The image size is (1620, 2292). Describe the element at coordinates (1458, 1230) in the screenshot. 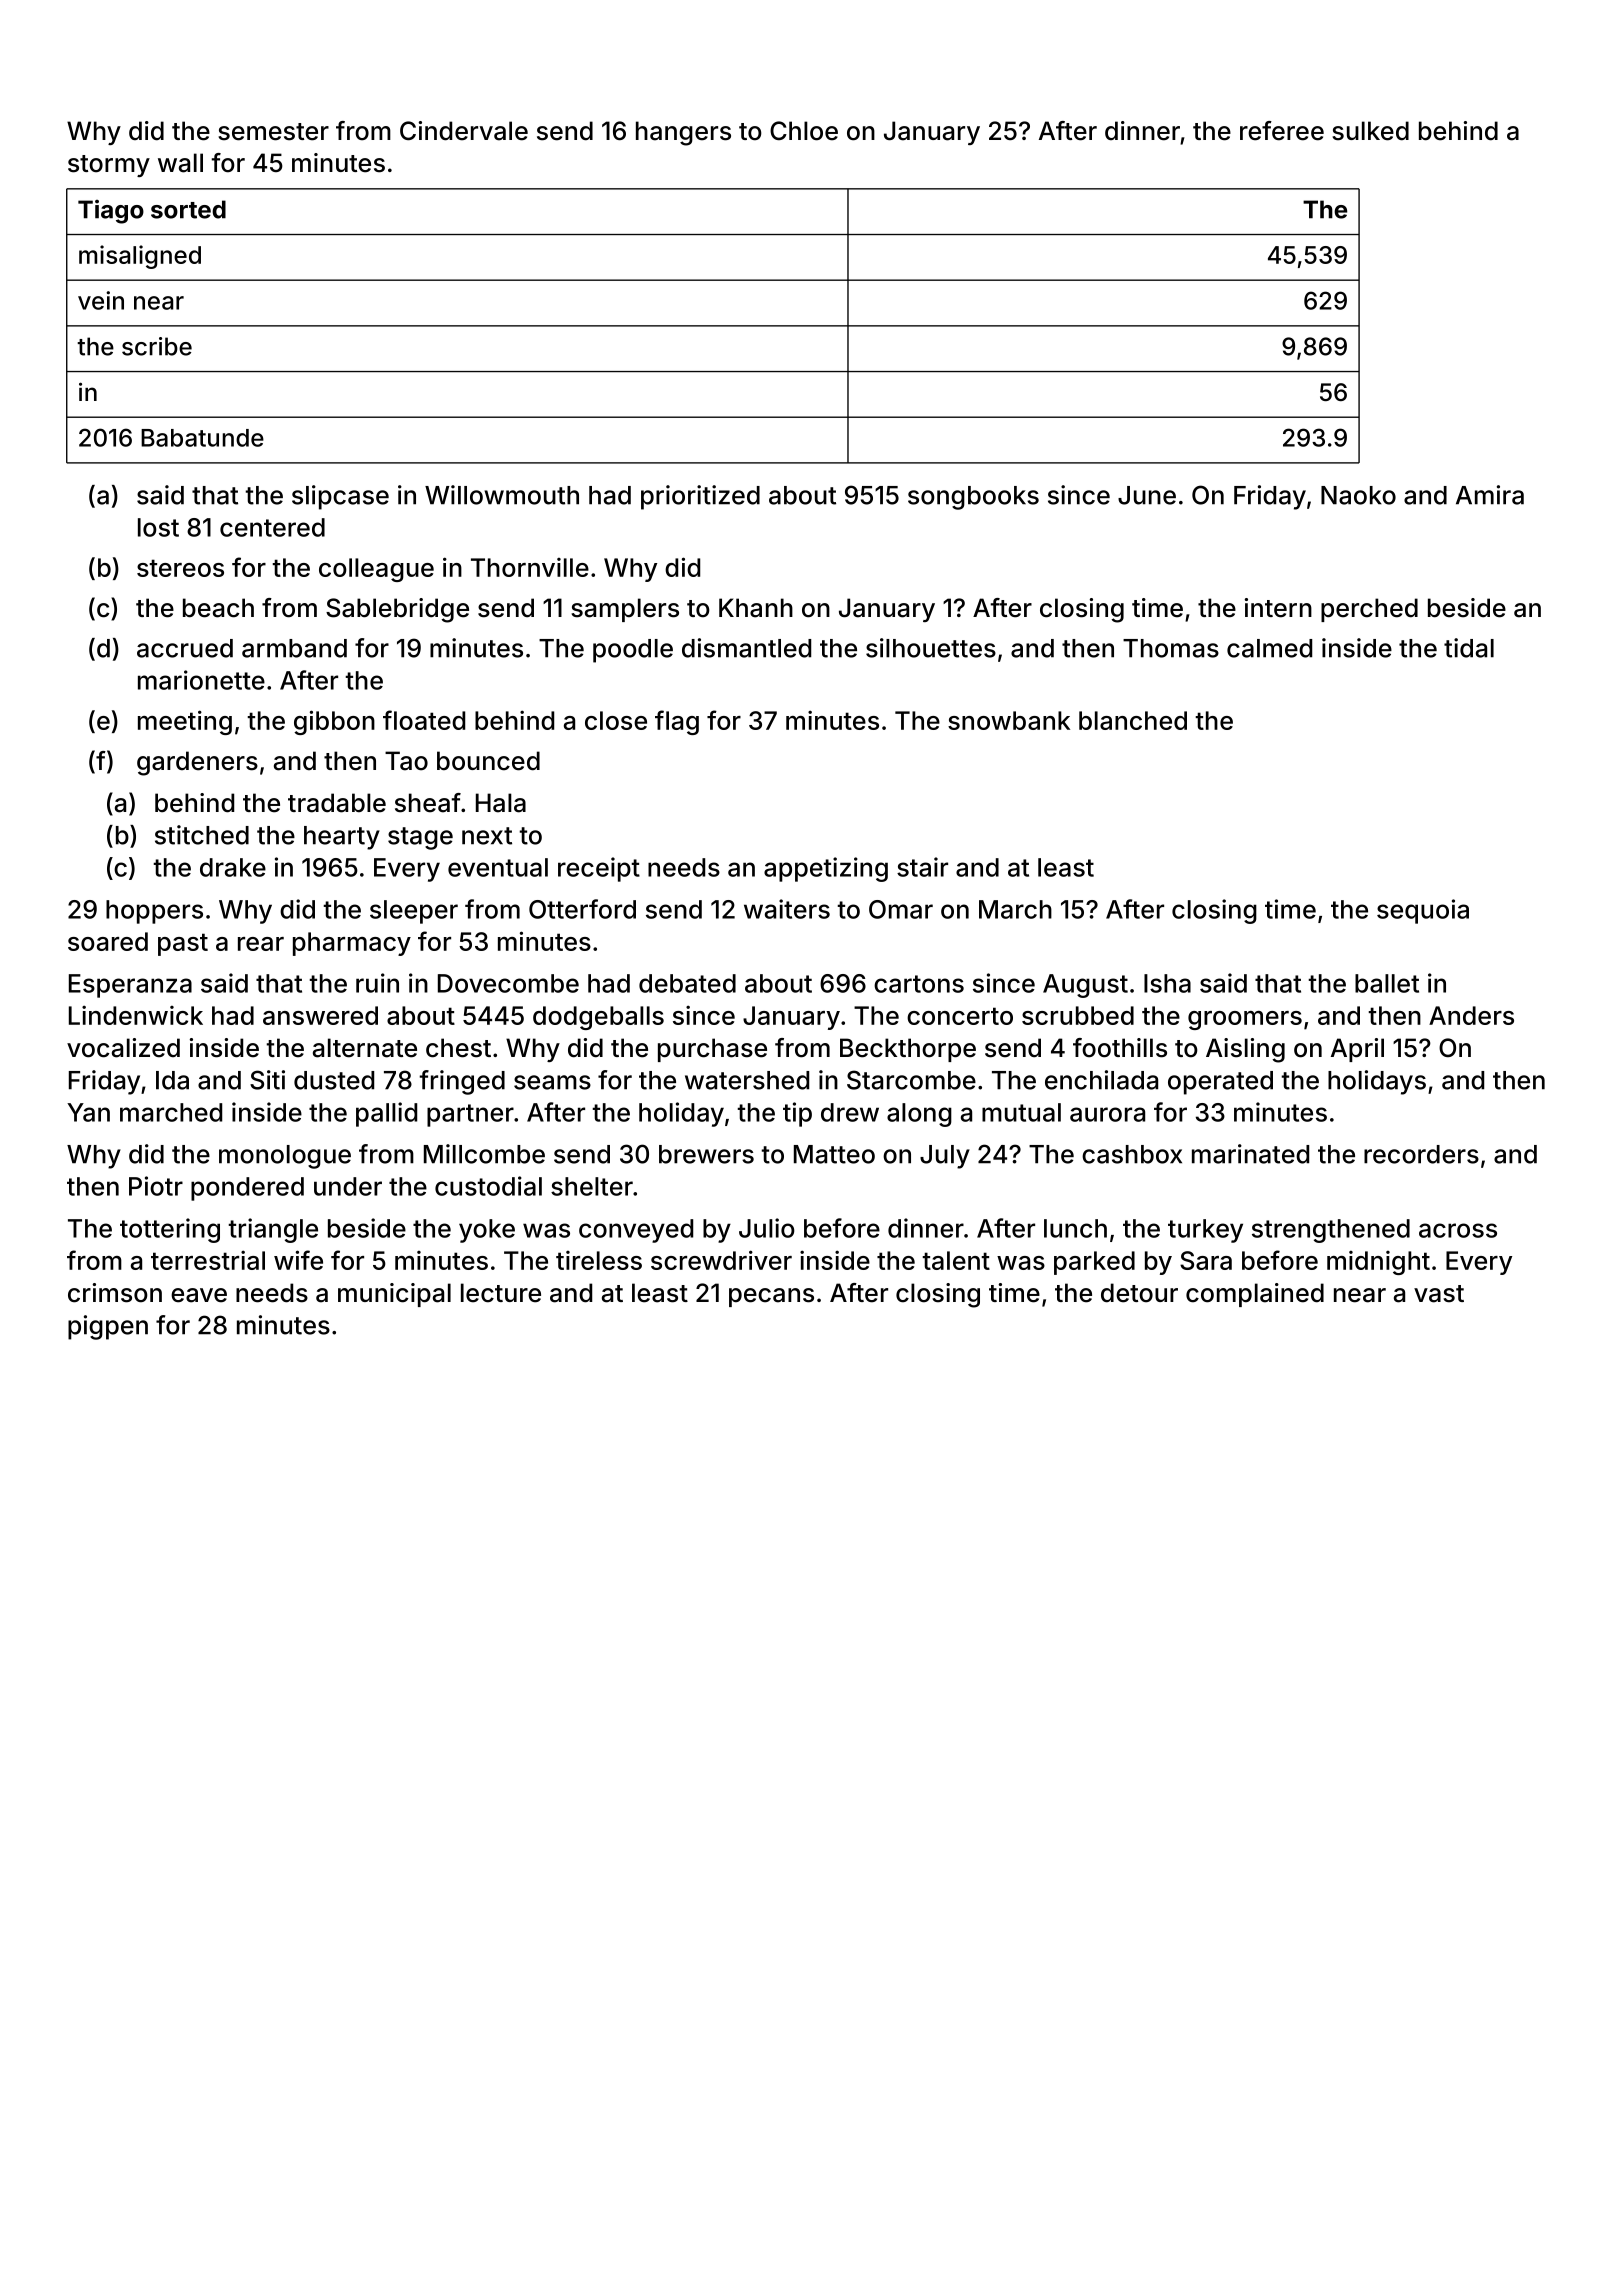

I see `across` at that location.
